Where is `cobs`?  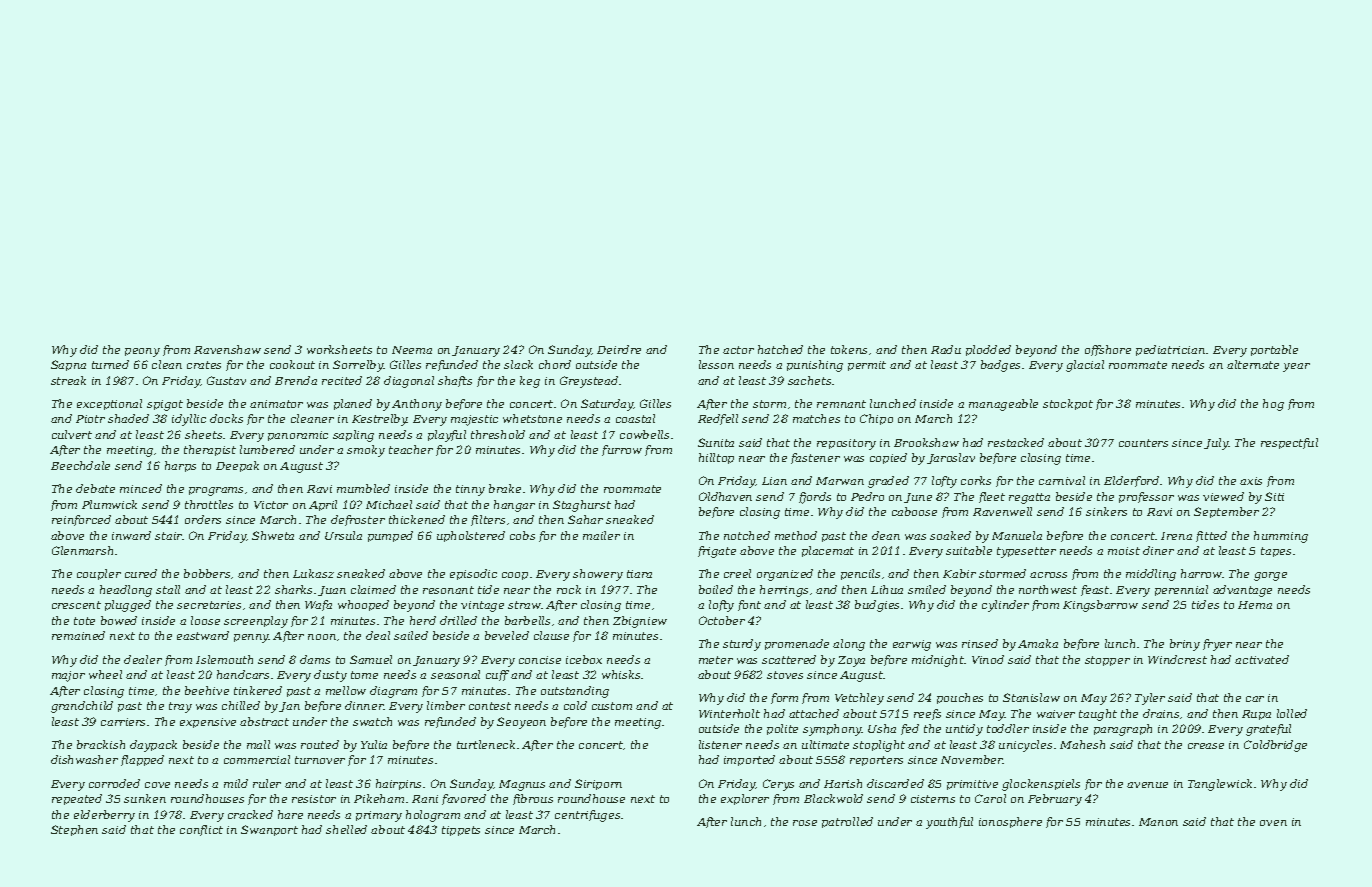
cobs is located at coordinates (522, 535).
